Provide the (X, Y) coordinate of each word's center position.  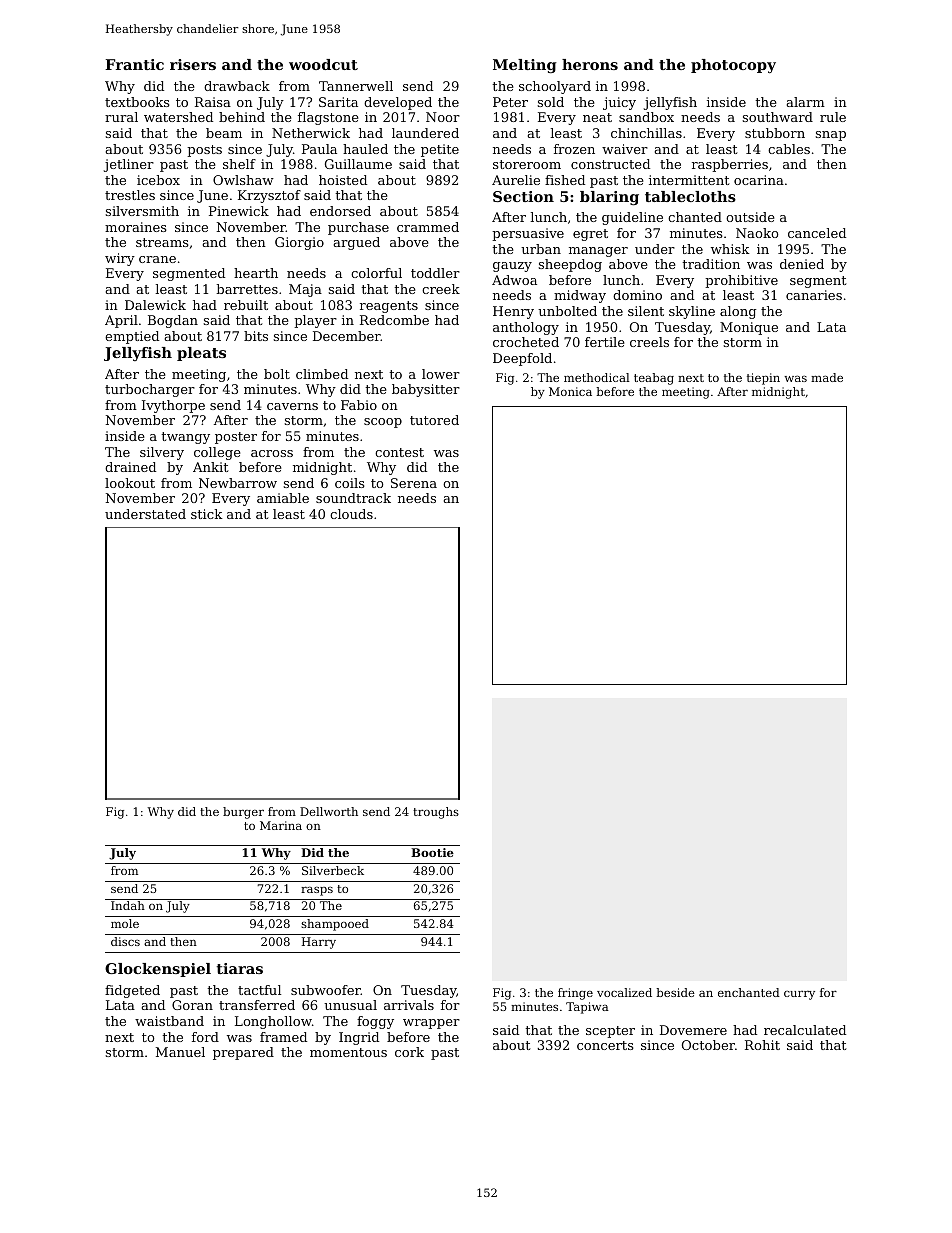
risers (193, 64)
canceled (817, 233)
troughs (436, 813)
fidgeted (132, 991)
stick (206, 514)
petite (440, 150)
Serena (414, 483)
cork (409, 1052)
